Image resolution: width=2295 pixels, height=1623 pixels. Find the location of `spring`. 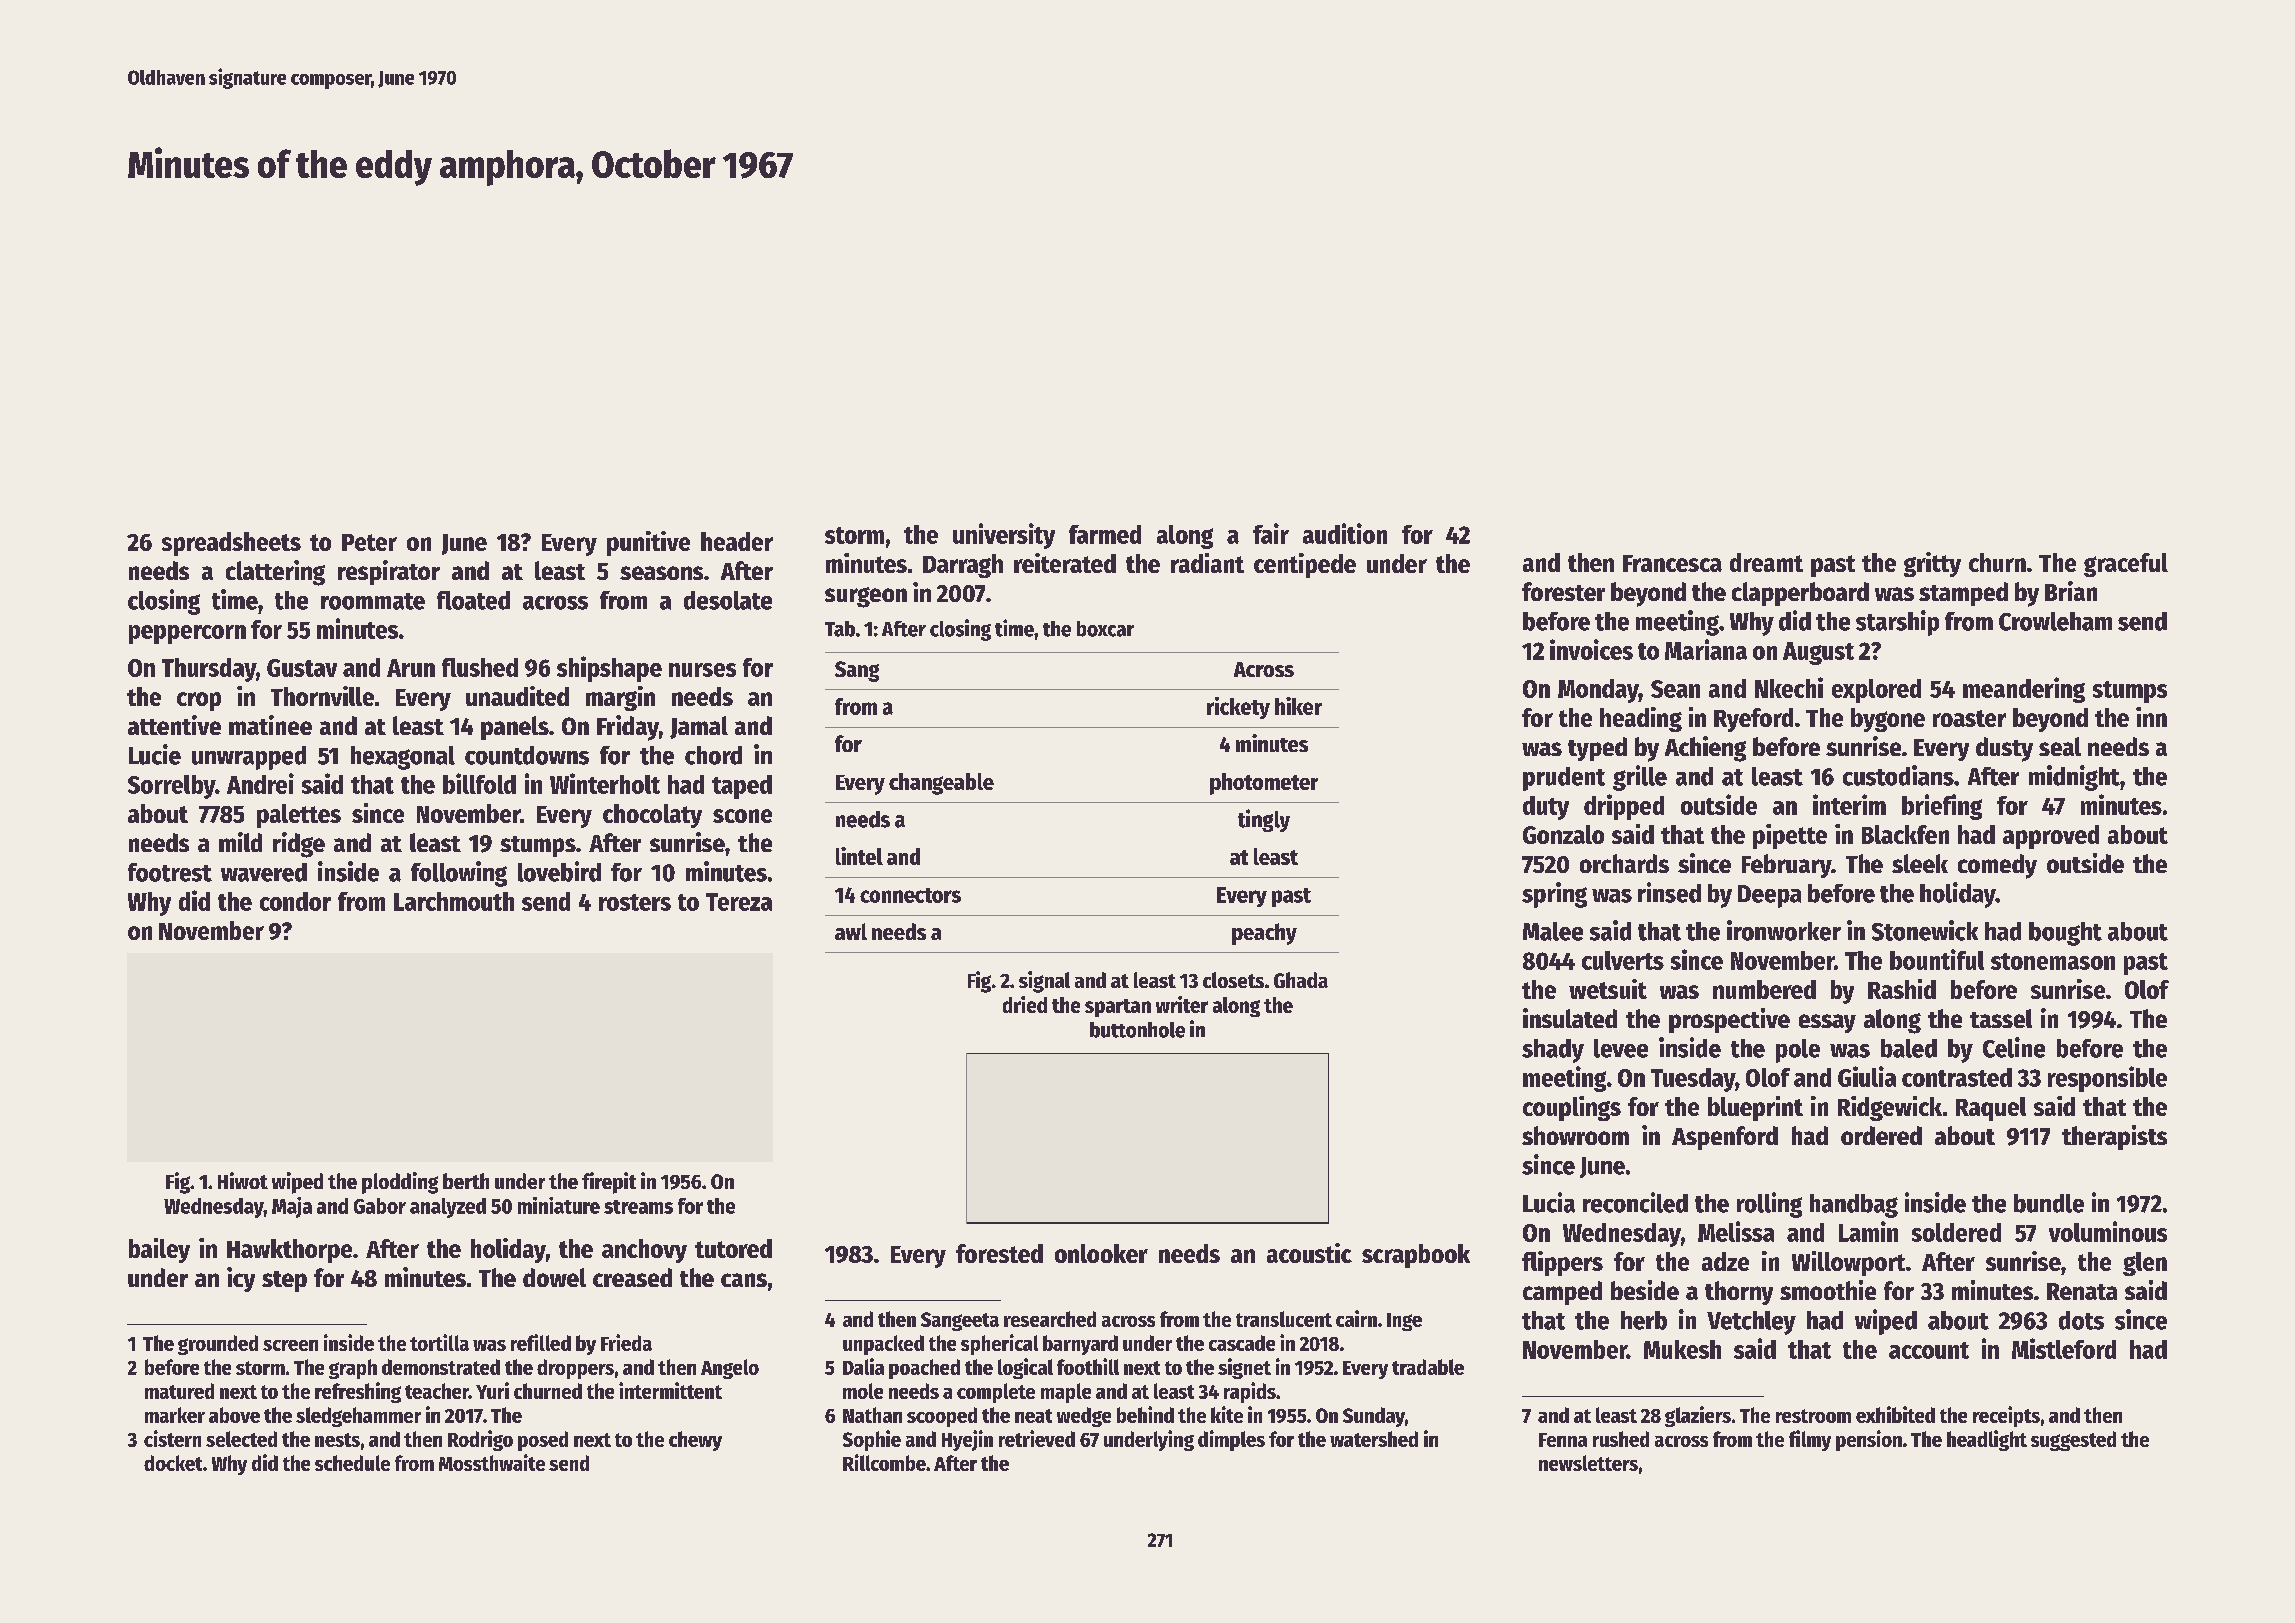

spring is located at coordinates (1554, 895).
